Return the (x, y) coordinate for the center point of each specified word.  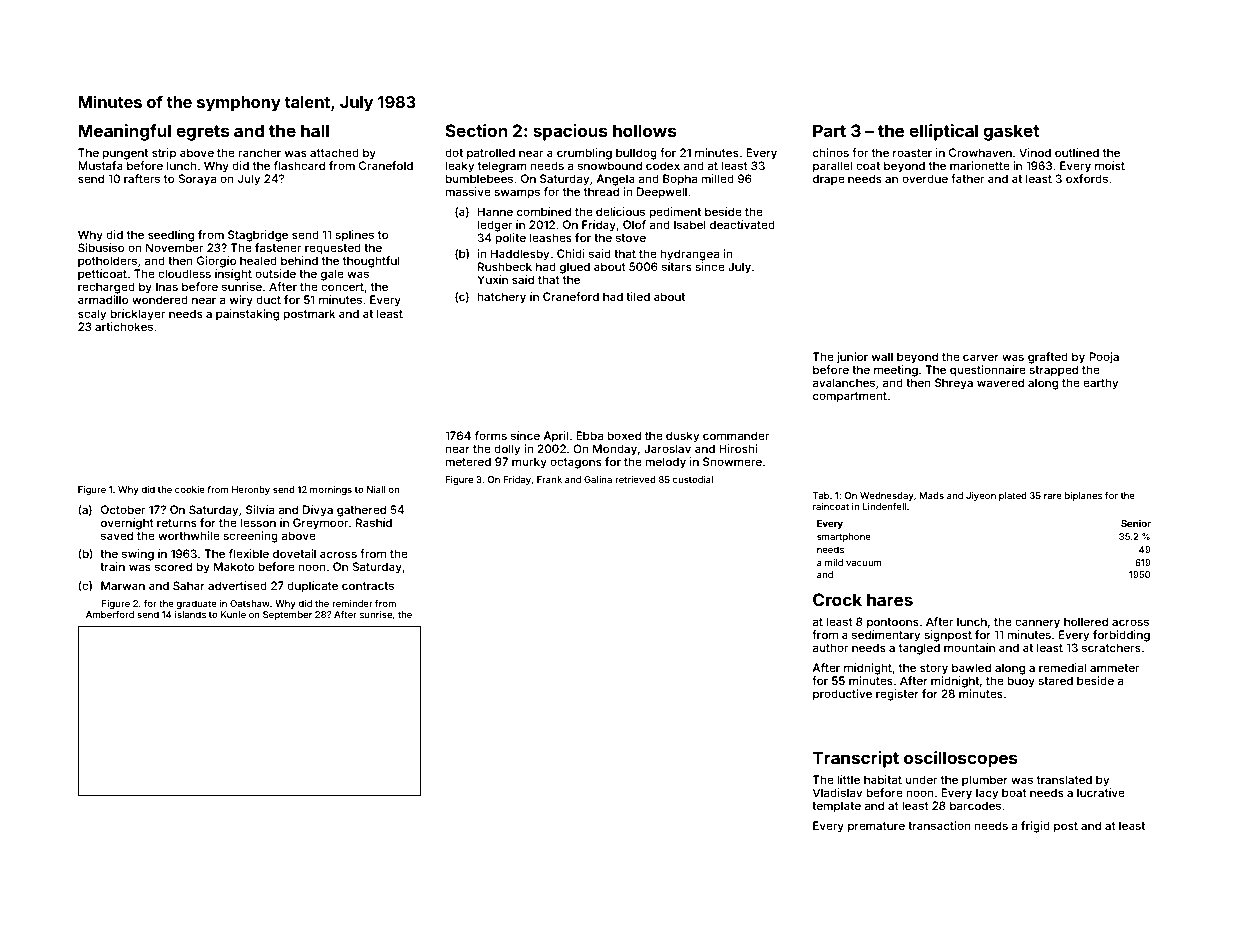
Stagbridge (258, 236)
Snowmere (732, 461)
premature (876, 827)
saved (117, 535)
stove (631, 238)
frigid (1035, 827)
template (836, 807)
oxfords (1087, 178)
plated (1013, 496)
